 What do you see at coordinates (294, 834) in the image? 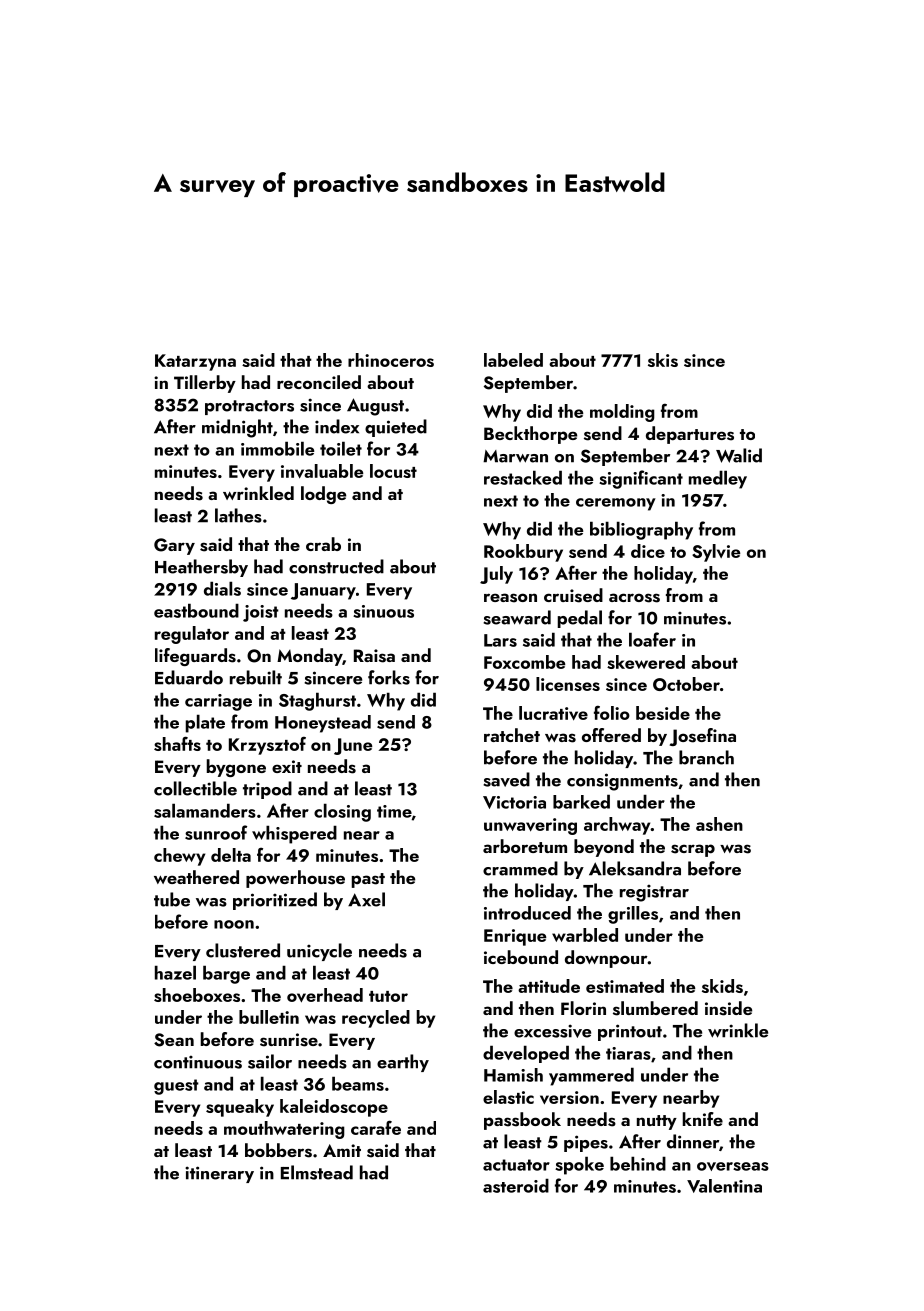
I see `whispered` at bounding box center [294, 834].
